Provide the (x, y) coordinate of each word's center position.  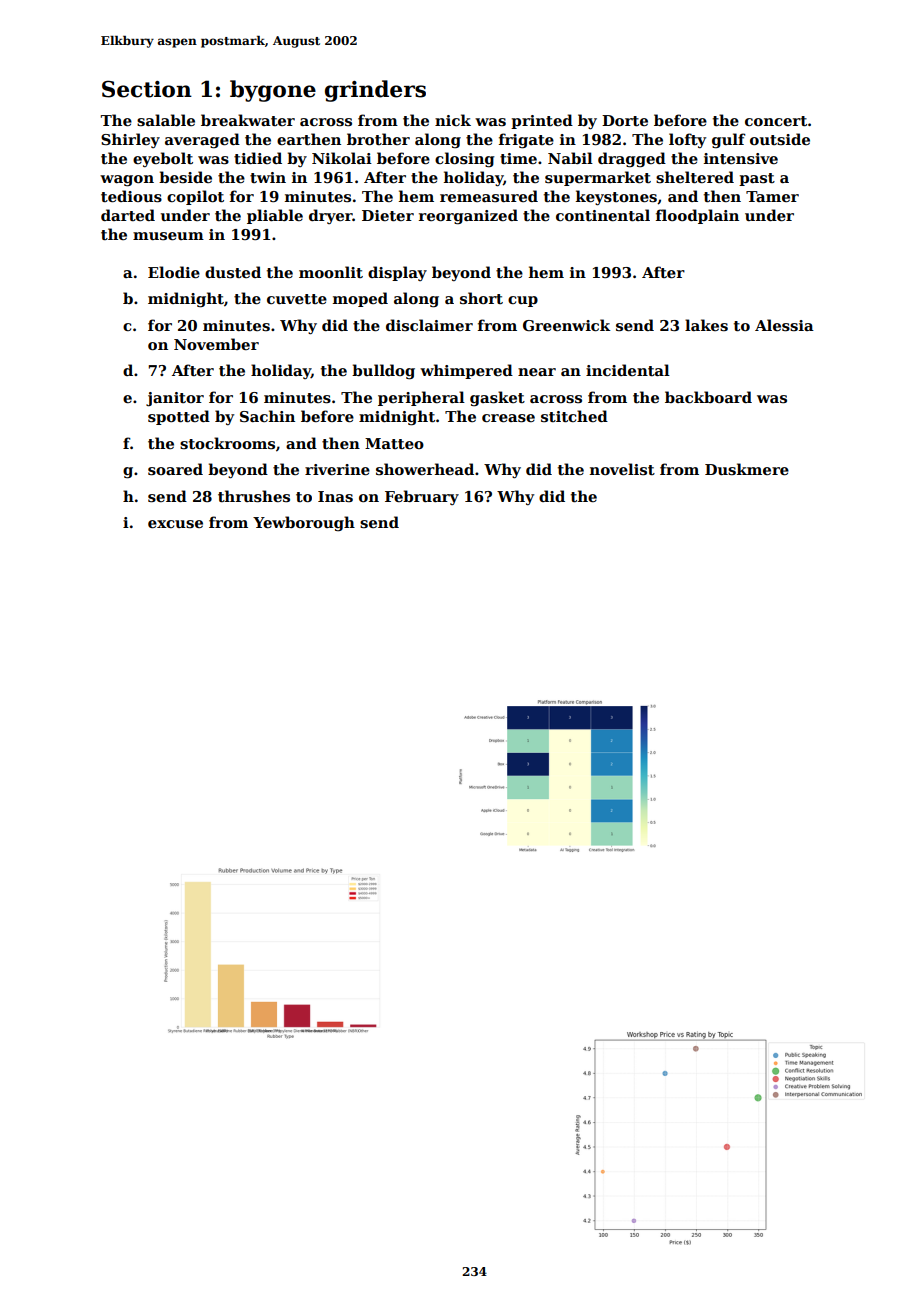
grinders (375, 91)
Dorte (625, 120)
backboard (708, 397)
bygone (273, 91)
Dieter (388, 215)
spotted (179, 417)
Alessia (784, 325)
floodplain (697, 216)
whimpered (466, 371)
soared (175, 469)
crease (508, 418)
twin (268, 177)
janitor (175, 399)
